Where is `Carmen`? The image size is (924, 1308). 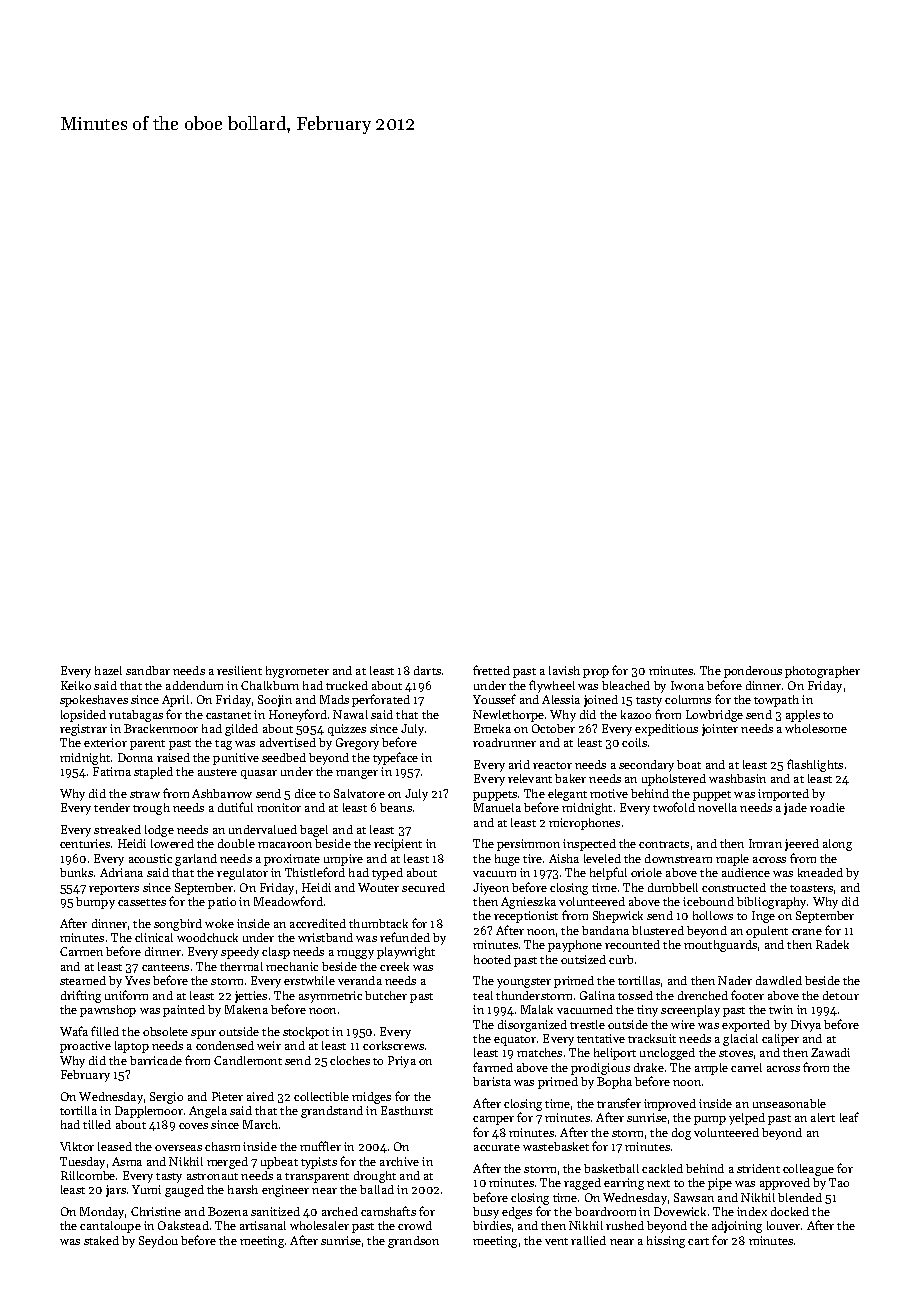 Carmen is located at coordinates (81, 951).
